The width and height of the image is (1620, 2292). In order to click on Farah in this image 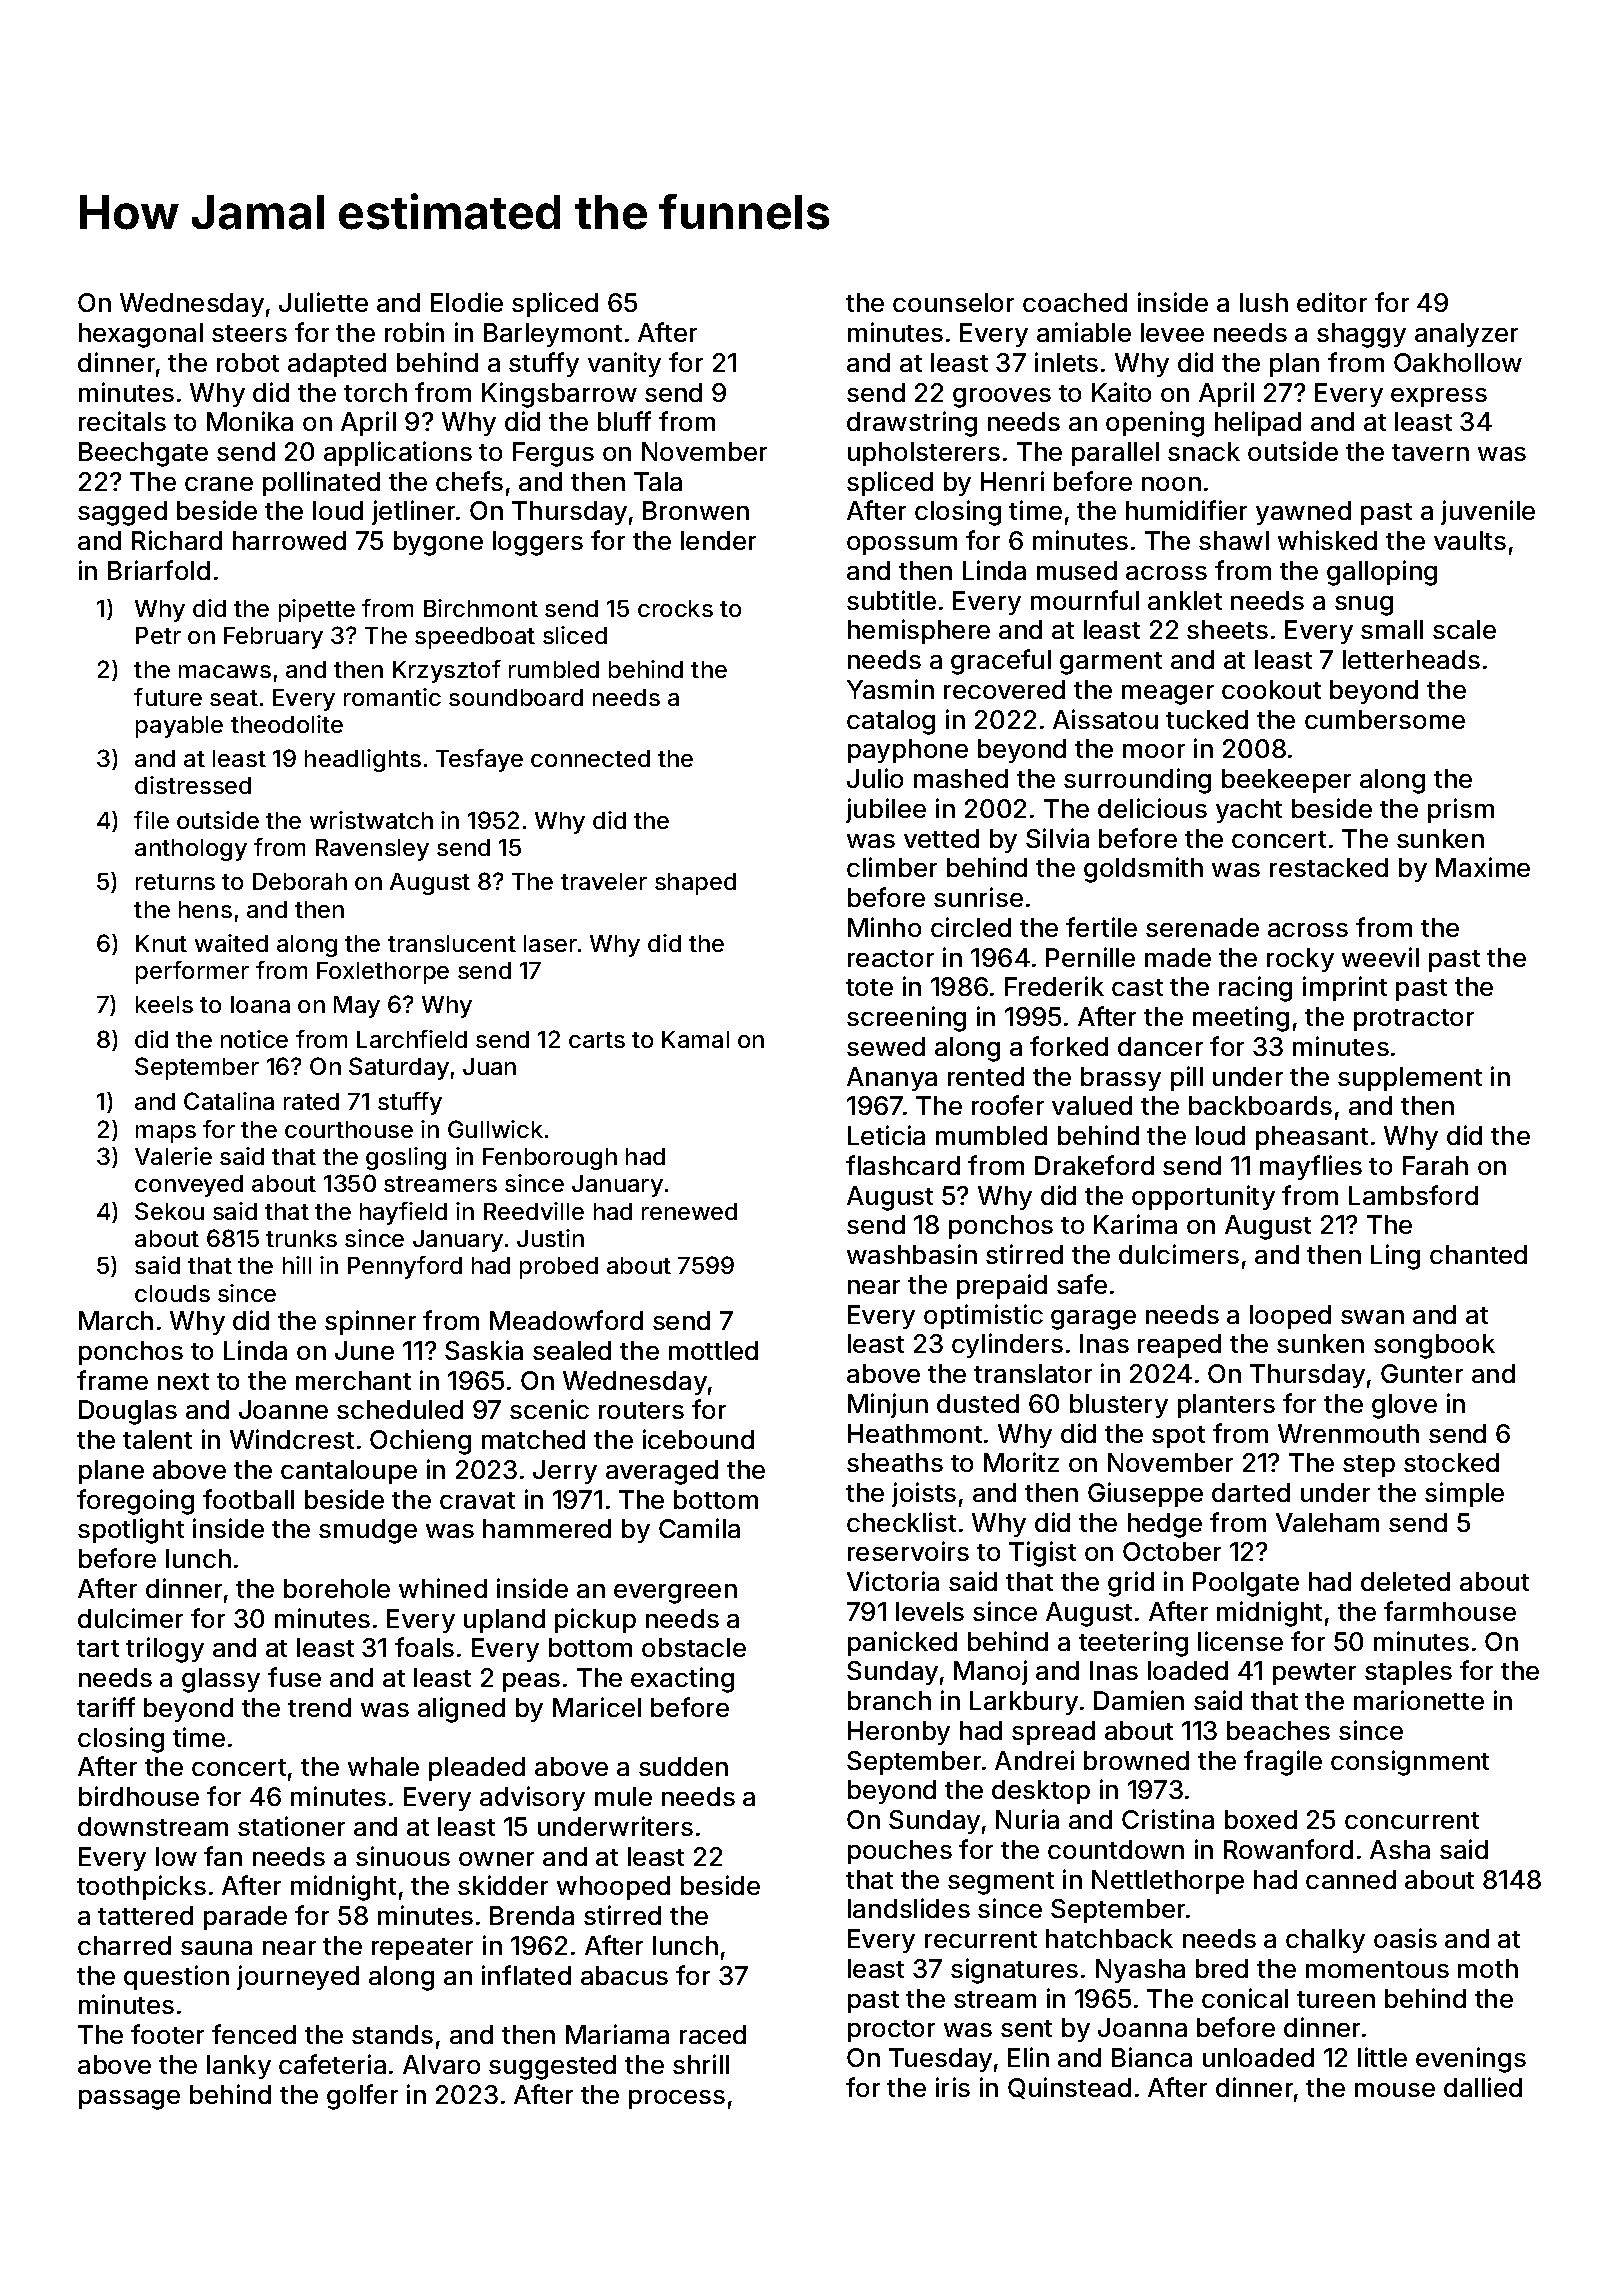, I will do `click(1435, 1165)`.
